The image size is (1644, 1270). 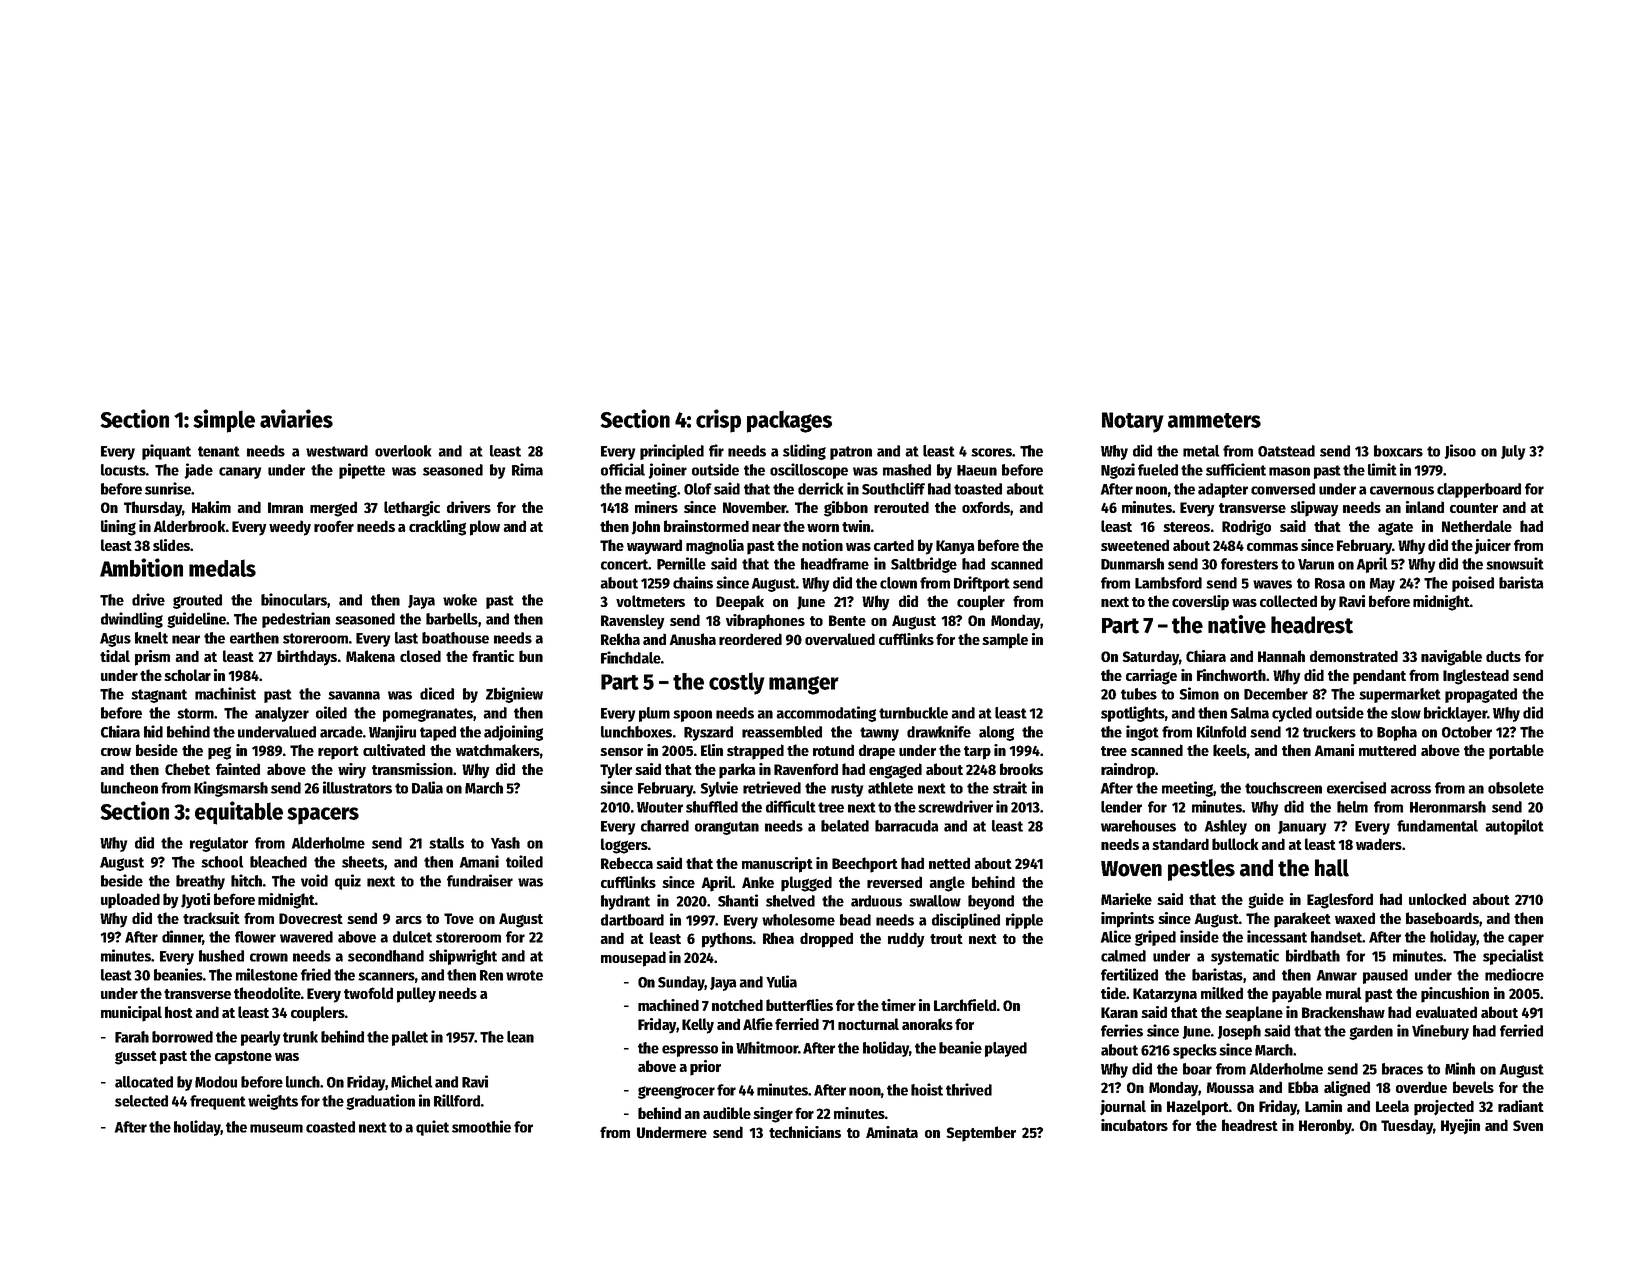 What do you see at coordinates (1402, 490) in the screenshot?
I see `cavernous` at bounding box center [1402, 490].
